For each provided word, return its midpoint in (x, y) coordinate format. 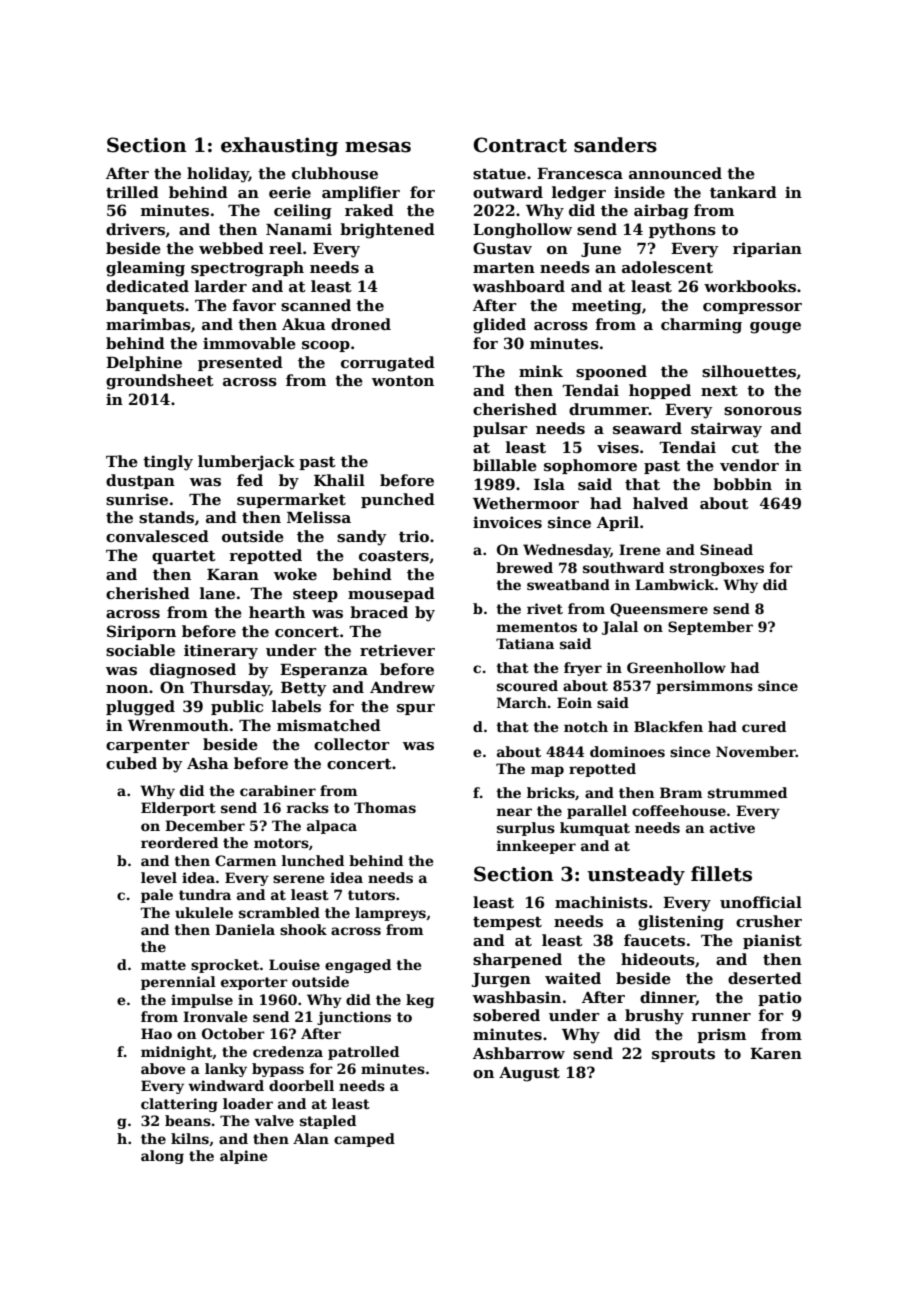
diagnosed (193, 671)
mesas (378, 147)
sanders (615, 145)
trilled (132, 192)
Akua (304, 324)
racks (308, 807)
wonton (403, 380)
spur (416, 709)
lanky (226, 1070)
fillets (721, 874)
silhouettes (749, 371)
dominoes (627, 751)
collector (352, 744)
